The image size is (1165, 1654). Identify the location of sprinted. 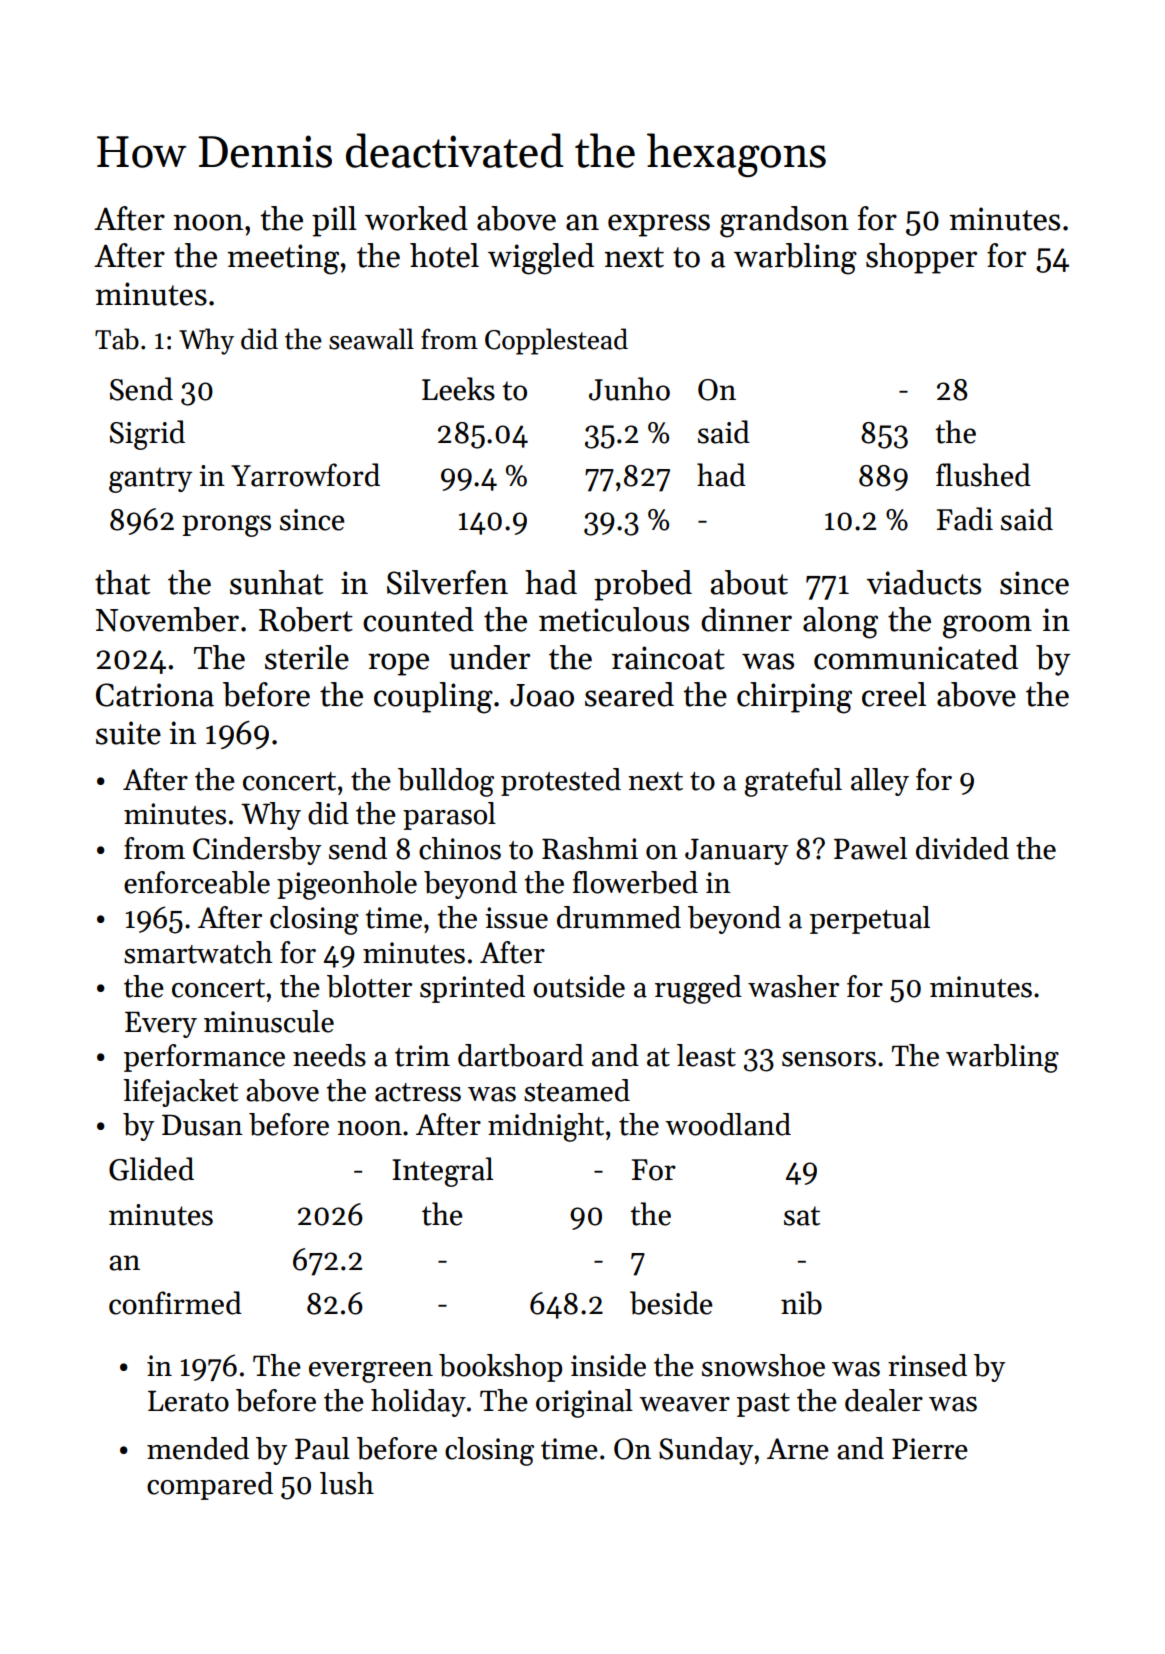
(472, 989).
